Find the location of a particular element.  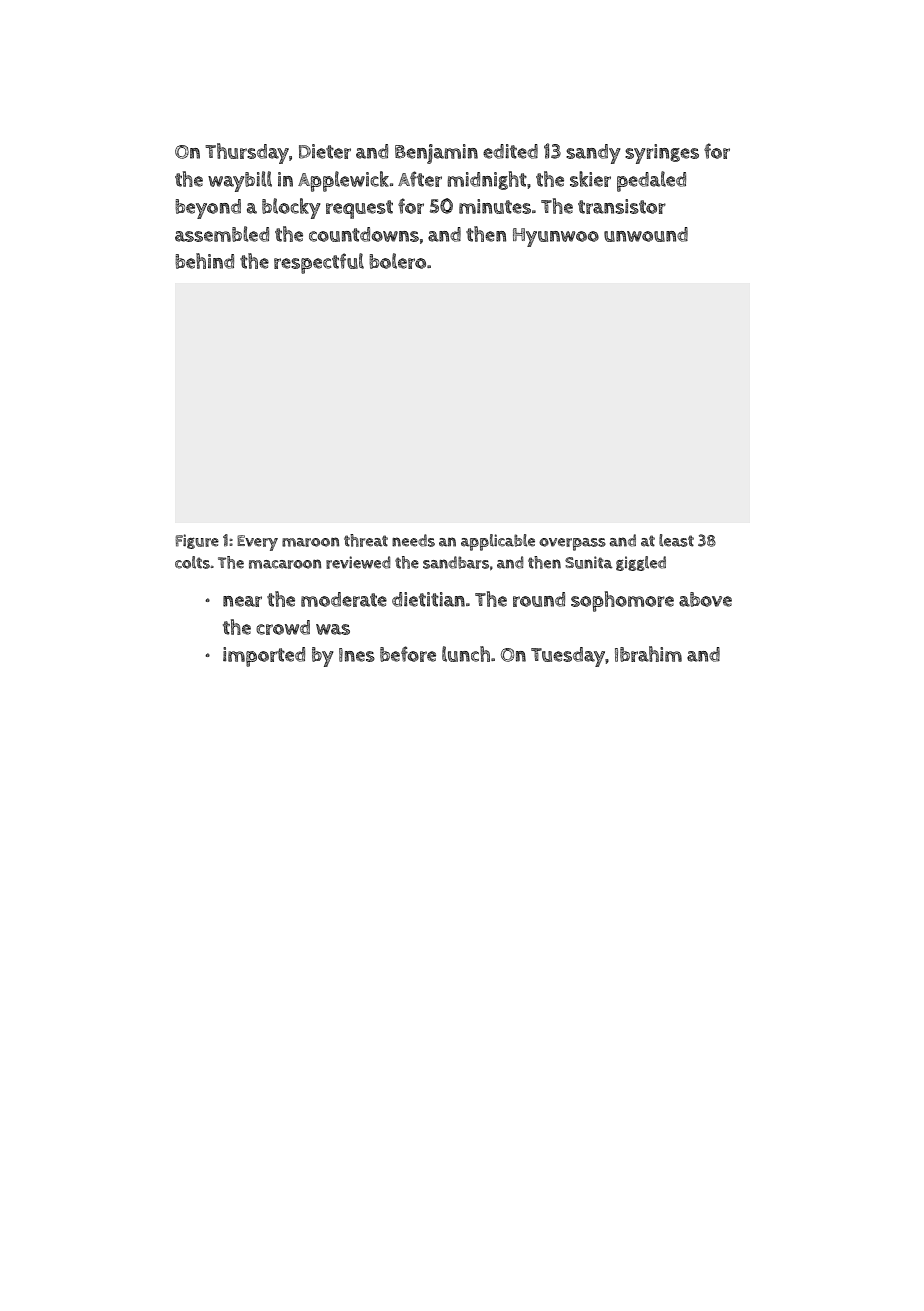

unwound is located at coordinates (646, 234).
